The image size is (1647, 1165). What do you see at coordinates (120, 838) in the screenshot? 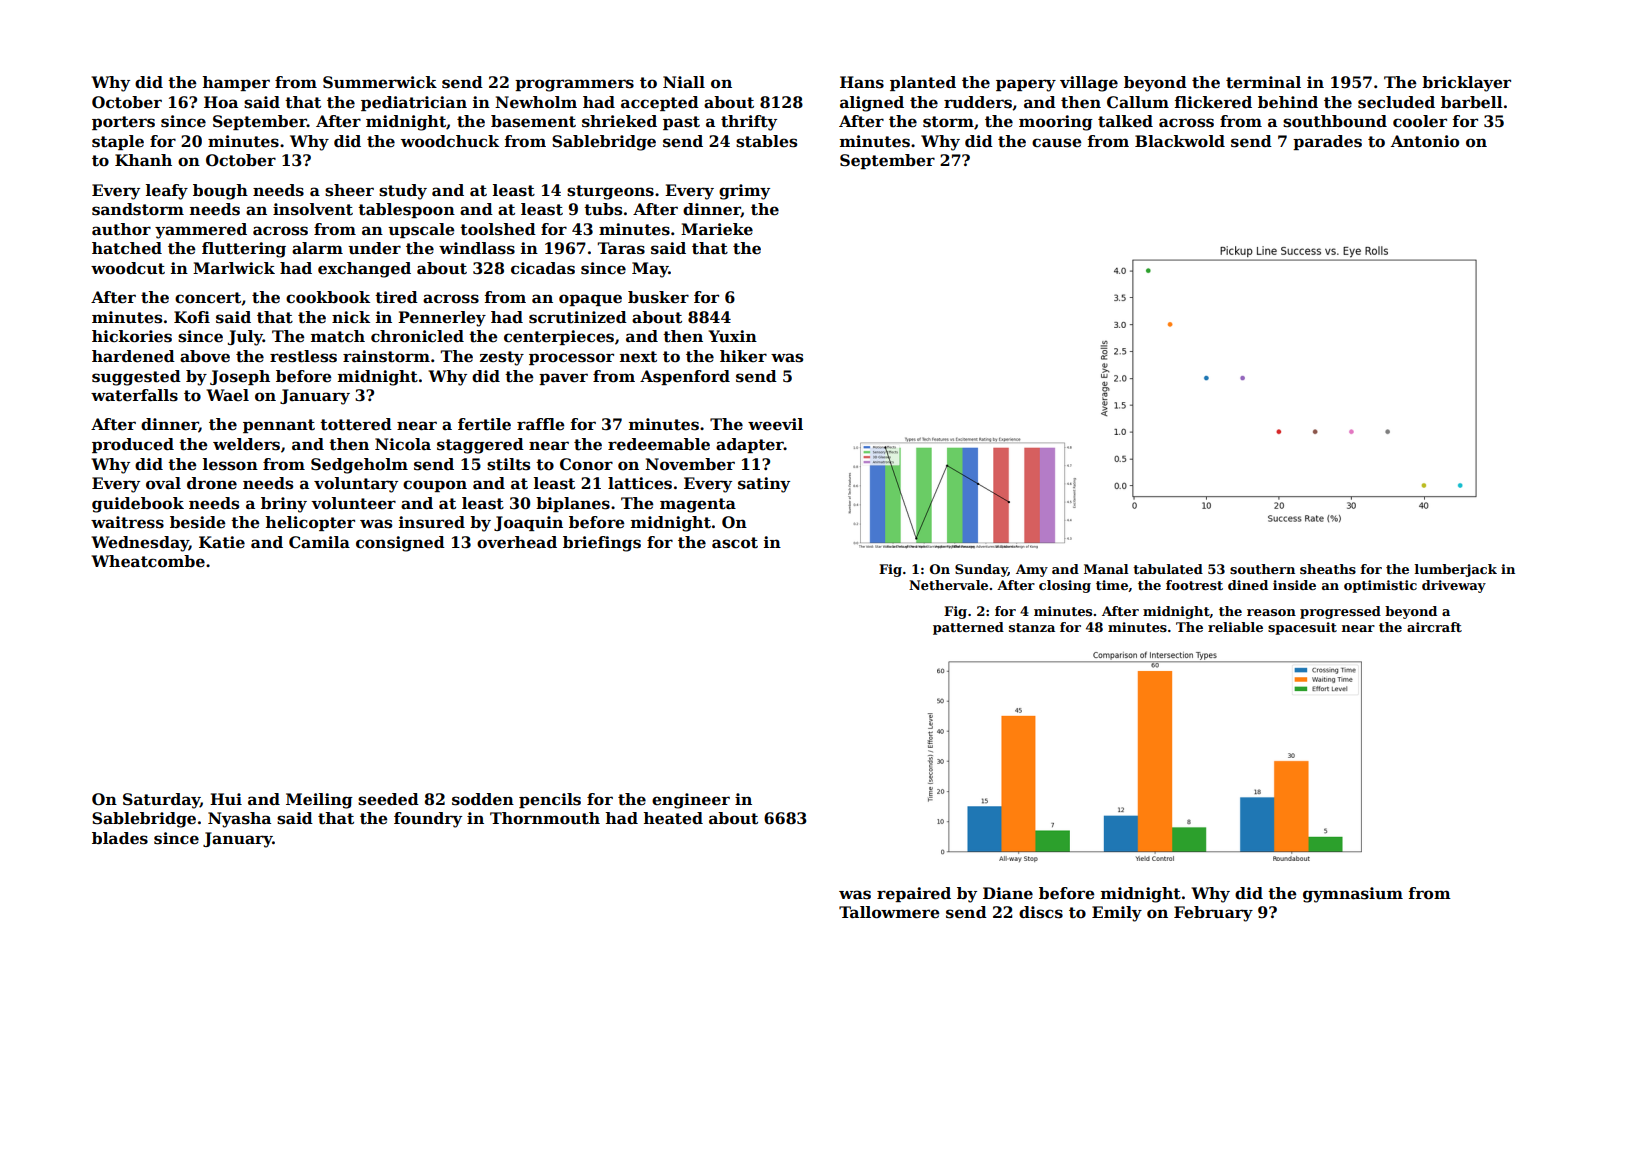
I see `blades` at bounding box center [120, 838].
